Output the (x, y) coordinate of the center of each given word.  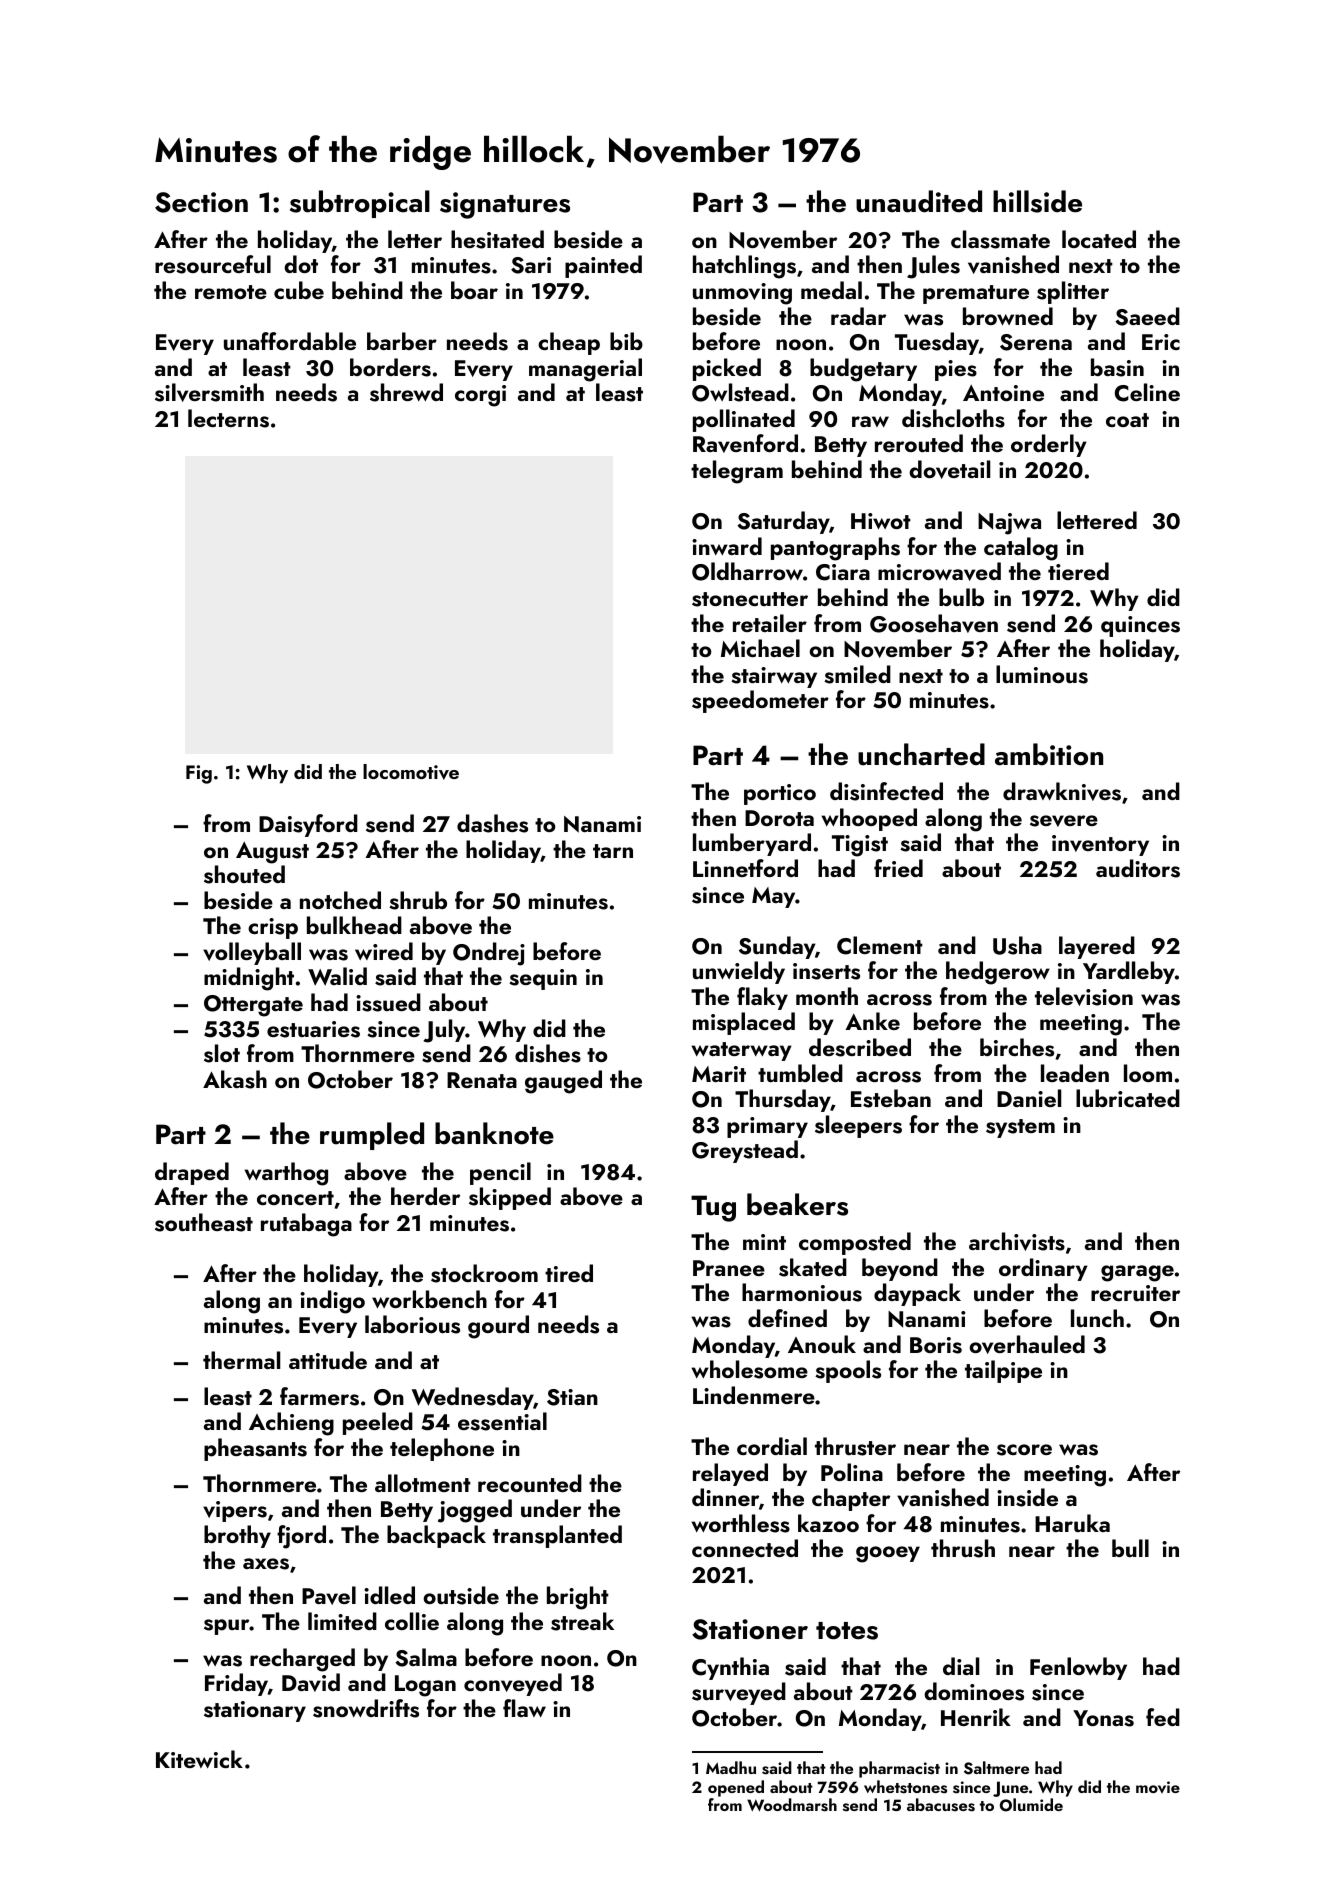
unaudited (919, 201)
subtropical (360, 204)
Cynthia (730, 1668)
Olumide (1031, 1805)
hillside (1037, 201)
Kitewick (199, 1759)
